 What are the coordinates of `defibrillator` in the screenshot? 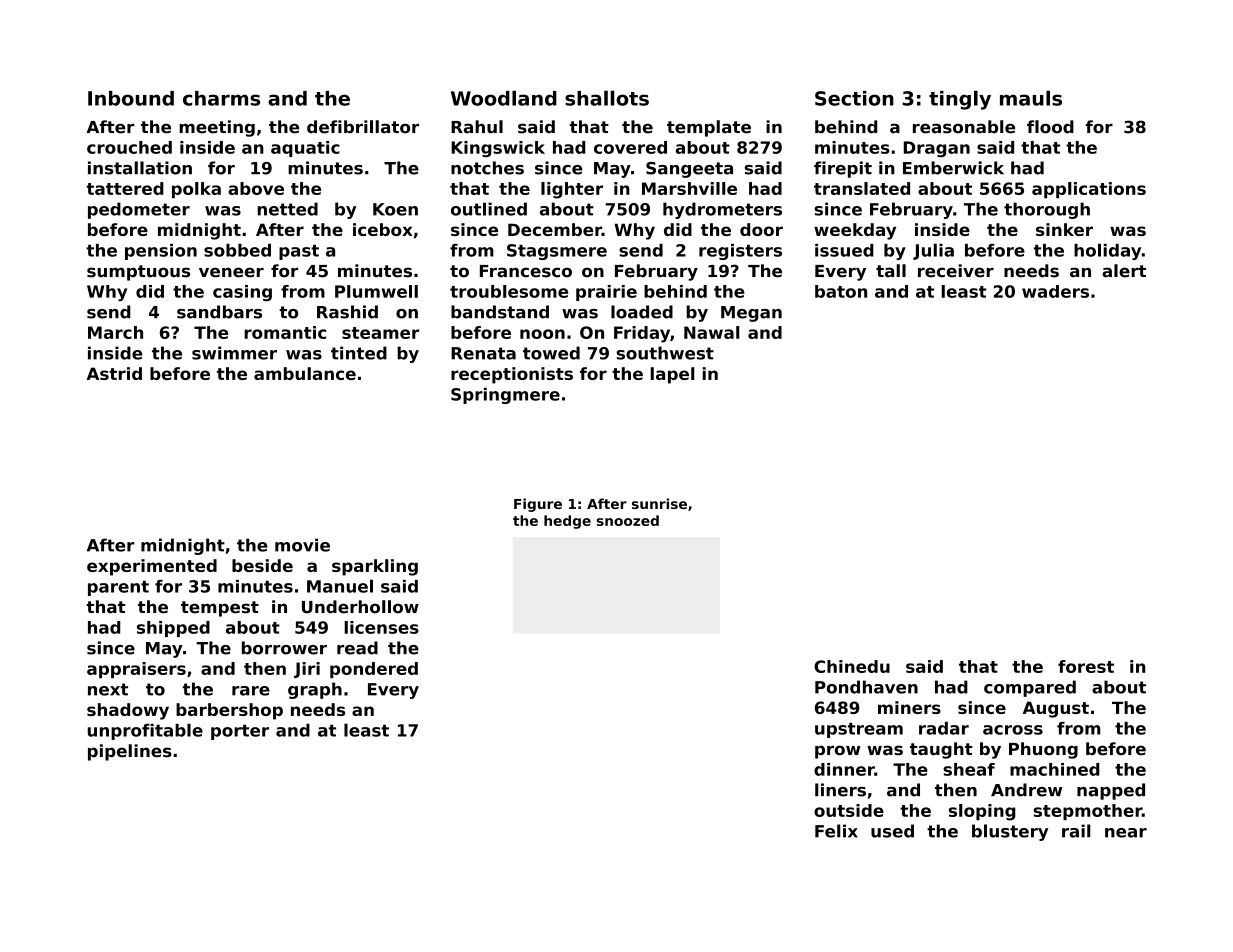 It's located at (363, 127).
